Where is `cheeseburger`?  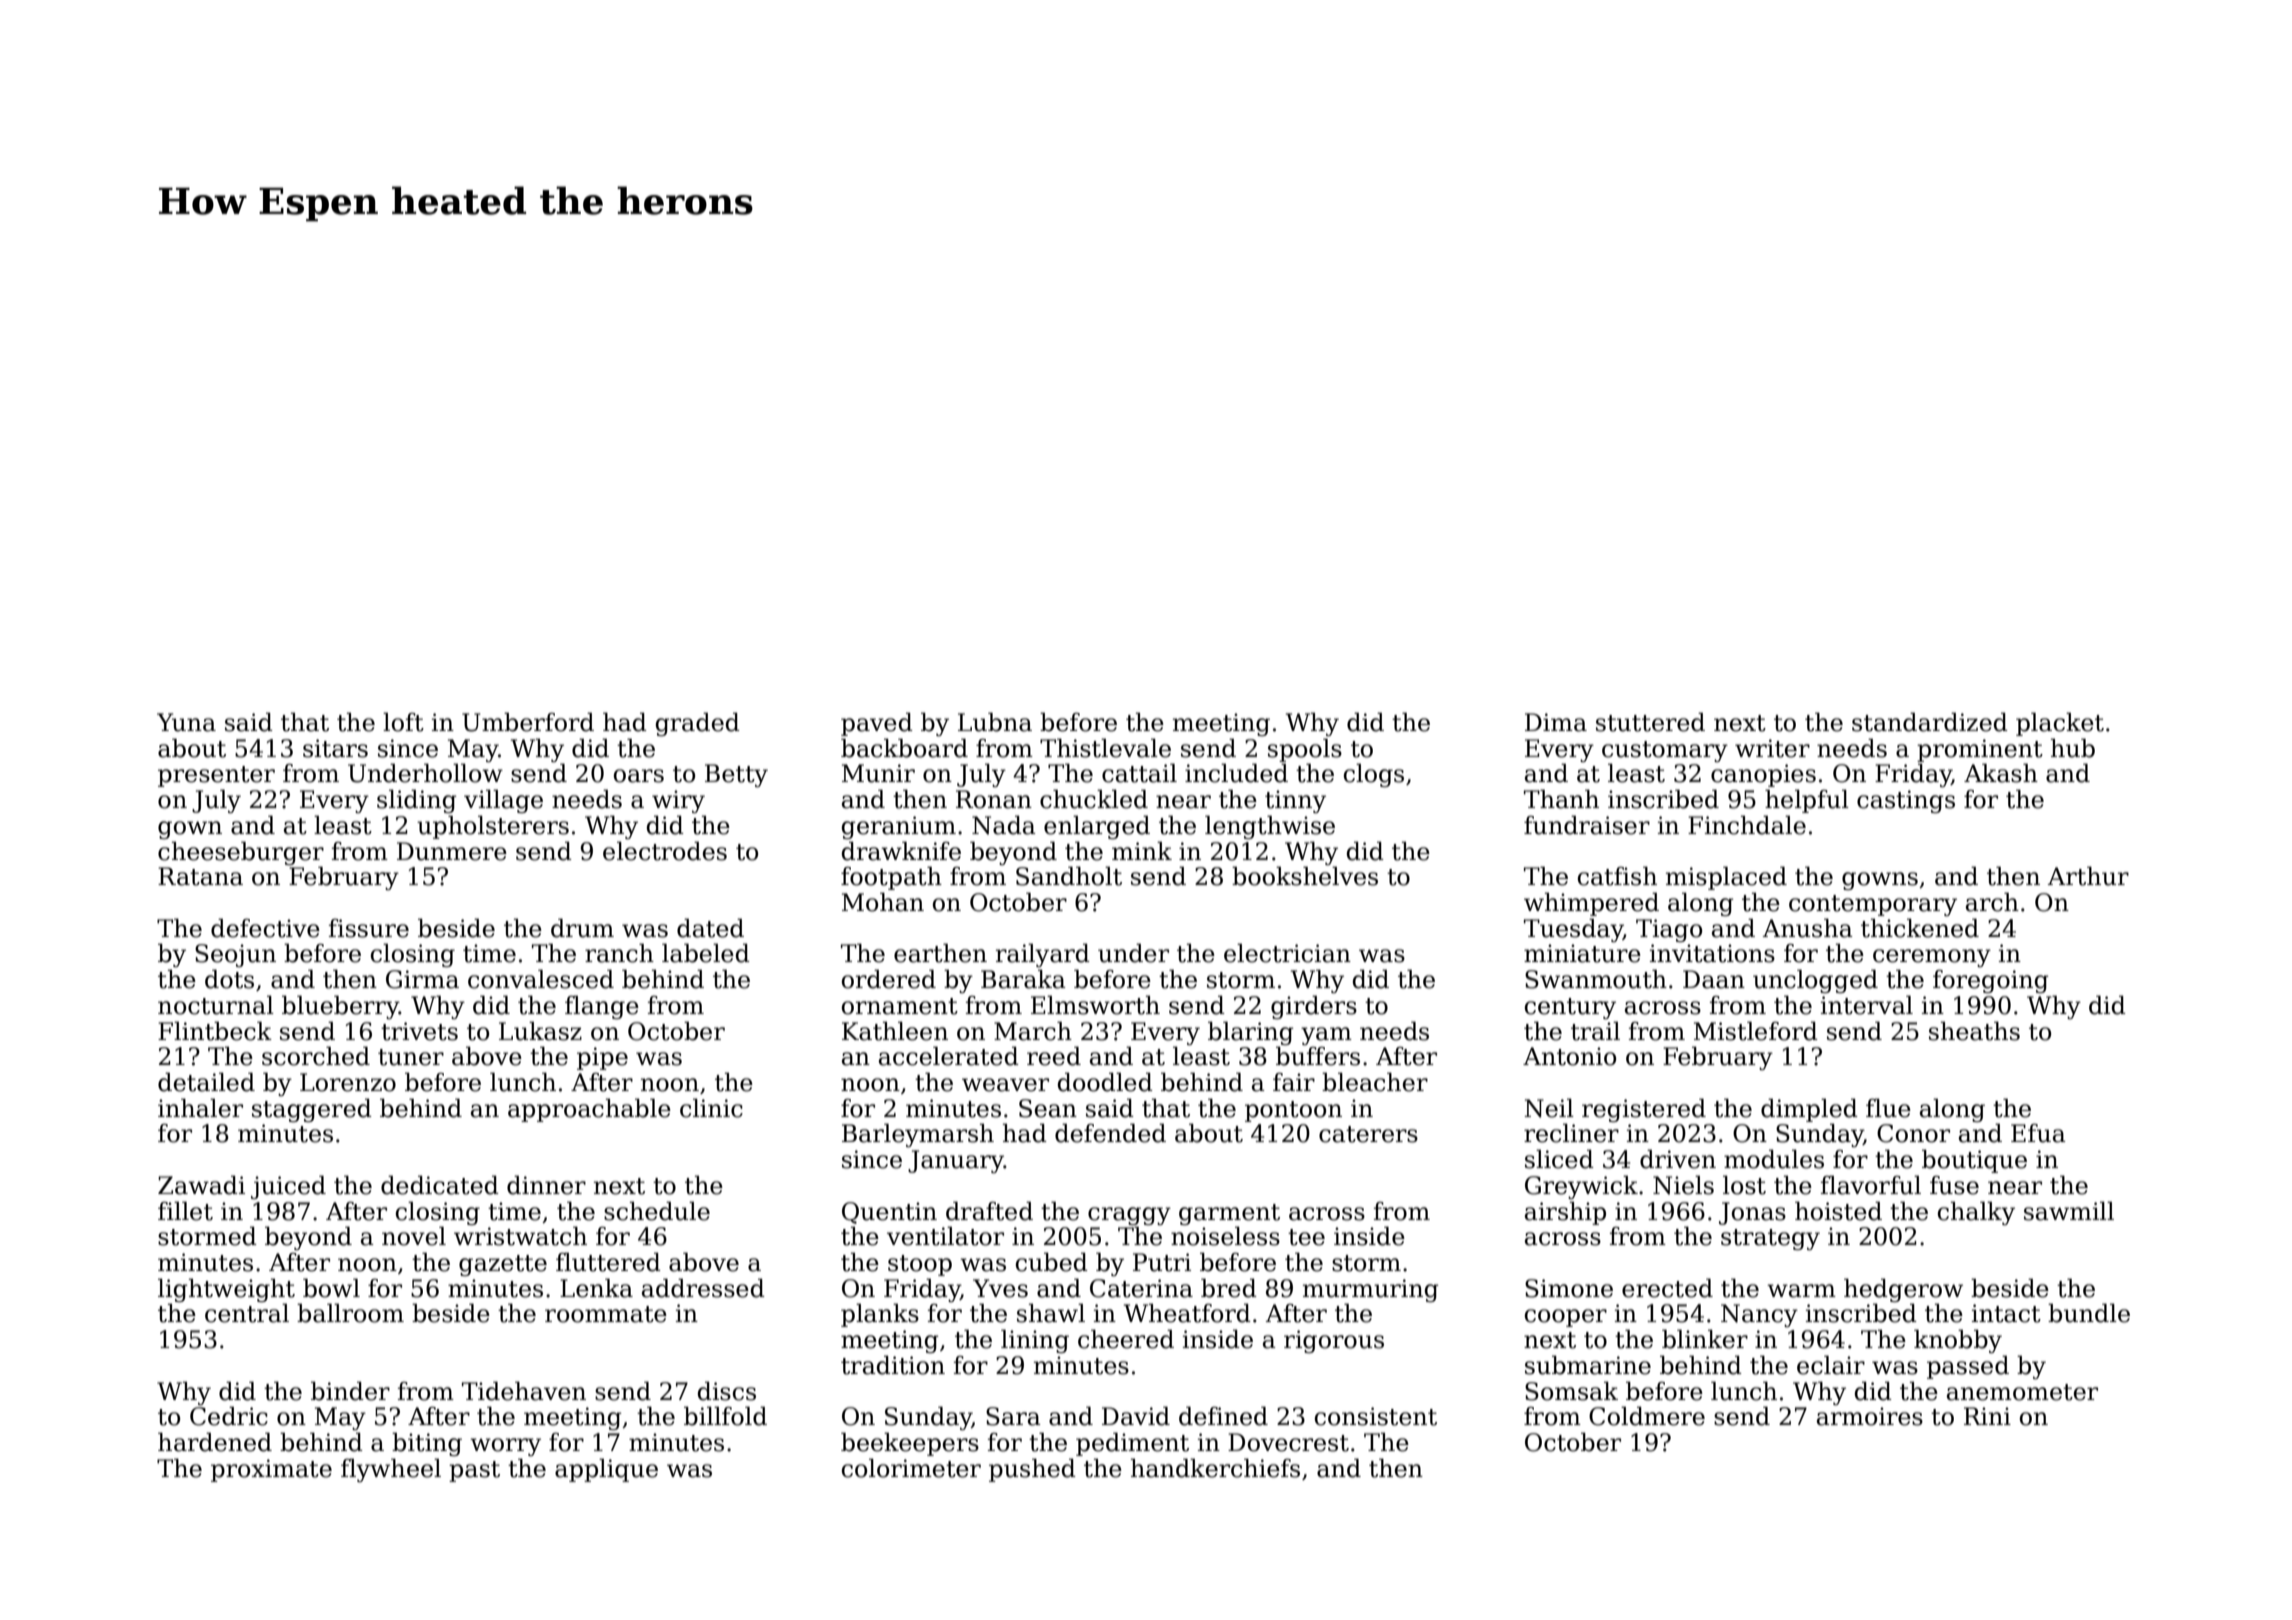
cheeseburger is located at coordinates (241, 853).
